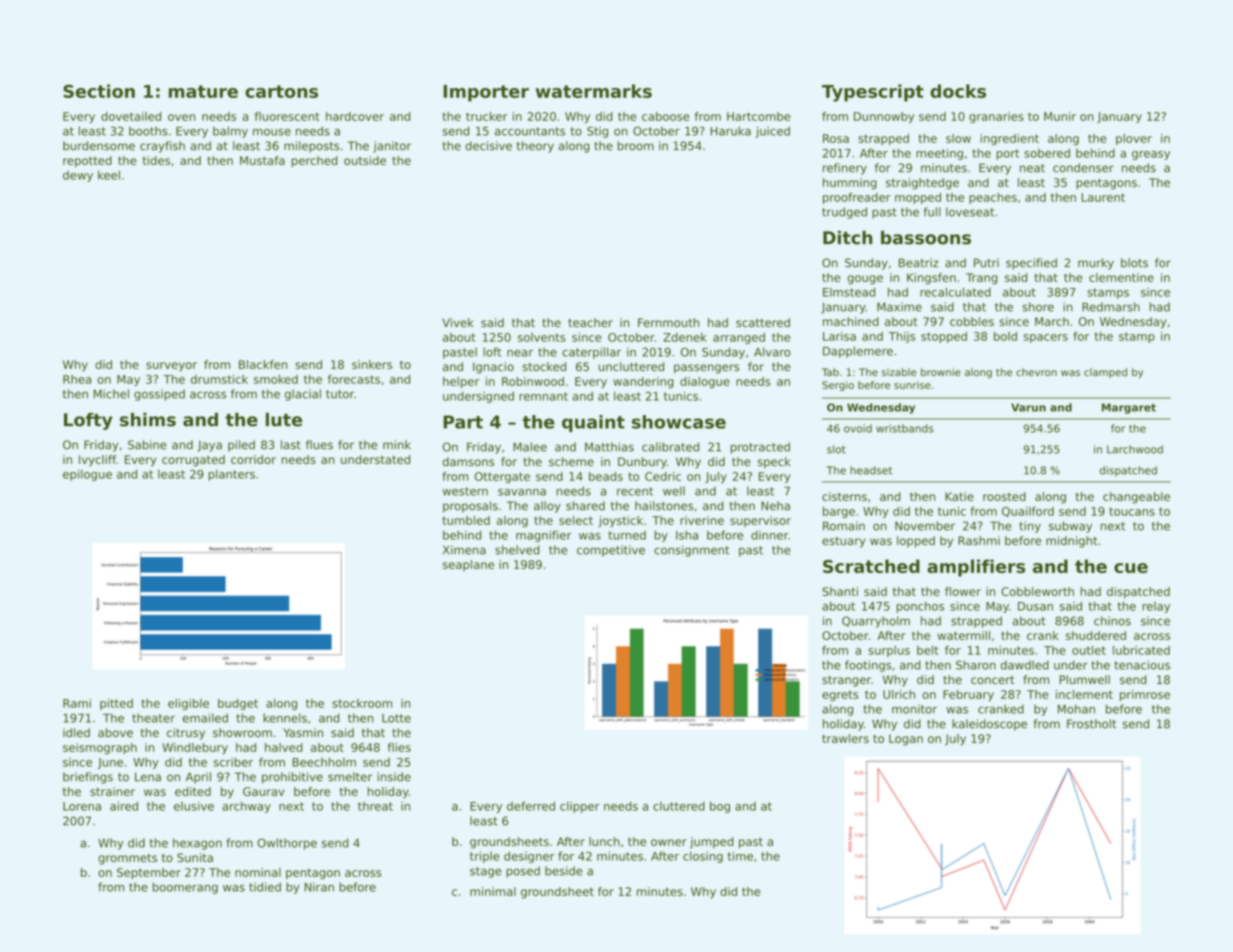 This screenshot has height=952, width=1233. Describe the element at coordinates (185, 888) in the screenshot. I see `boomerang` at that location.
